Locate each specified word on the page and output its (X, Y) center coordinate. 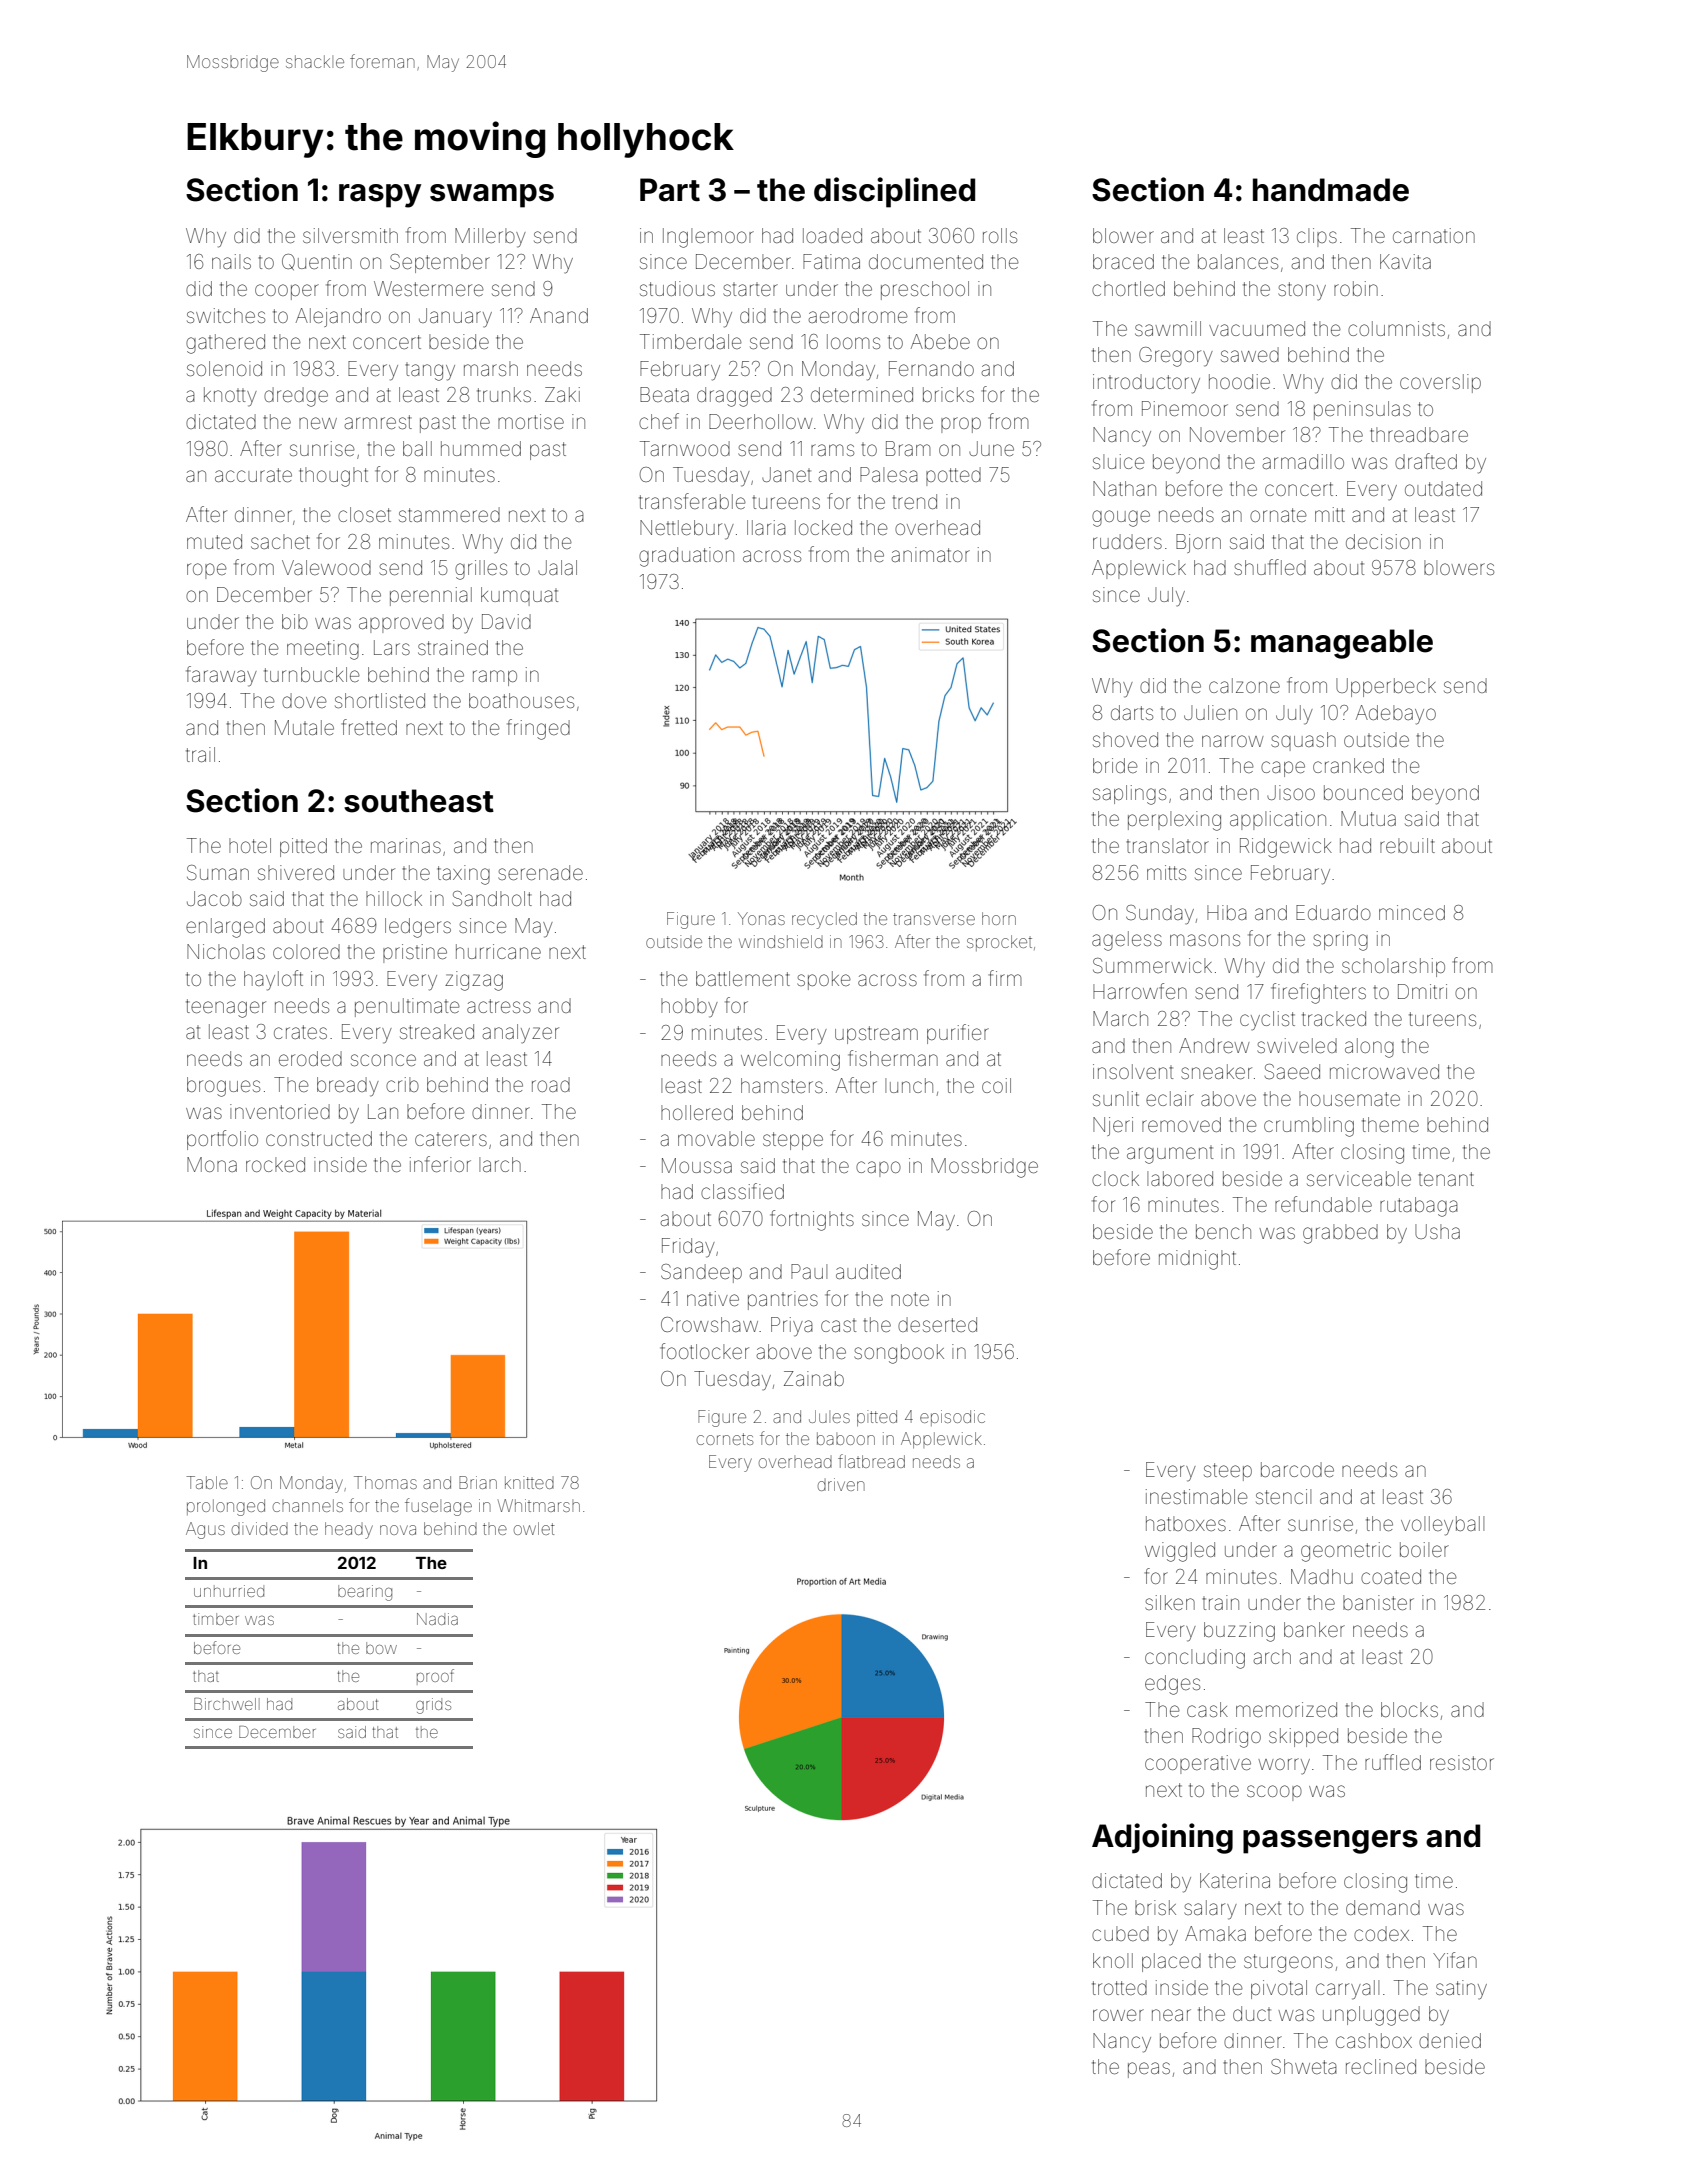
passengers (1330, 1842)
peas (1149, 2070)
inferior (440, 1164)
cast (838, 1325)
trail (200, 754)
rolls (1000, 235)
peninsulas (1362, 410)
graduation (686, 557)
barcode (1297, 1469)
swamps (492, 196)
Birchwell (227, 1704)
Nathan (1124, 488)
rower (1118, 2015)
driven (841, 1484)
